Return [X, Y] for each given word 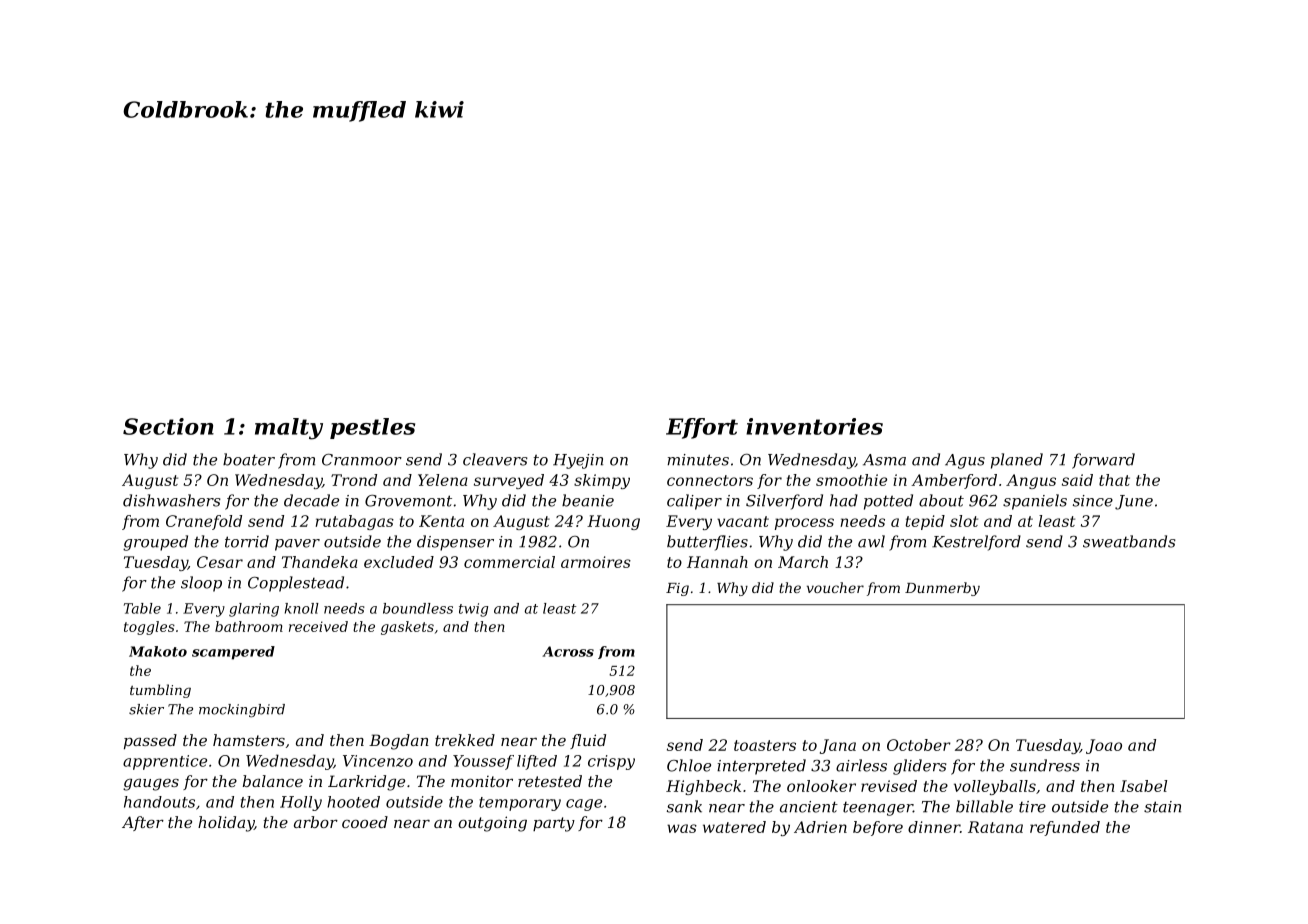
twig [473, 610]
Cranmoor [362, 460]
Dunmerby [942, 589]
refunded [1065, 828]
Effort [702, 428]
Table [142, 608]
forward [1103, 461]
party [554, 824]
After [143, 823]
